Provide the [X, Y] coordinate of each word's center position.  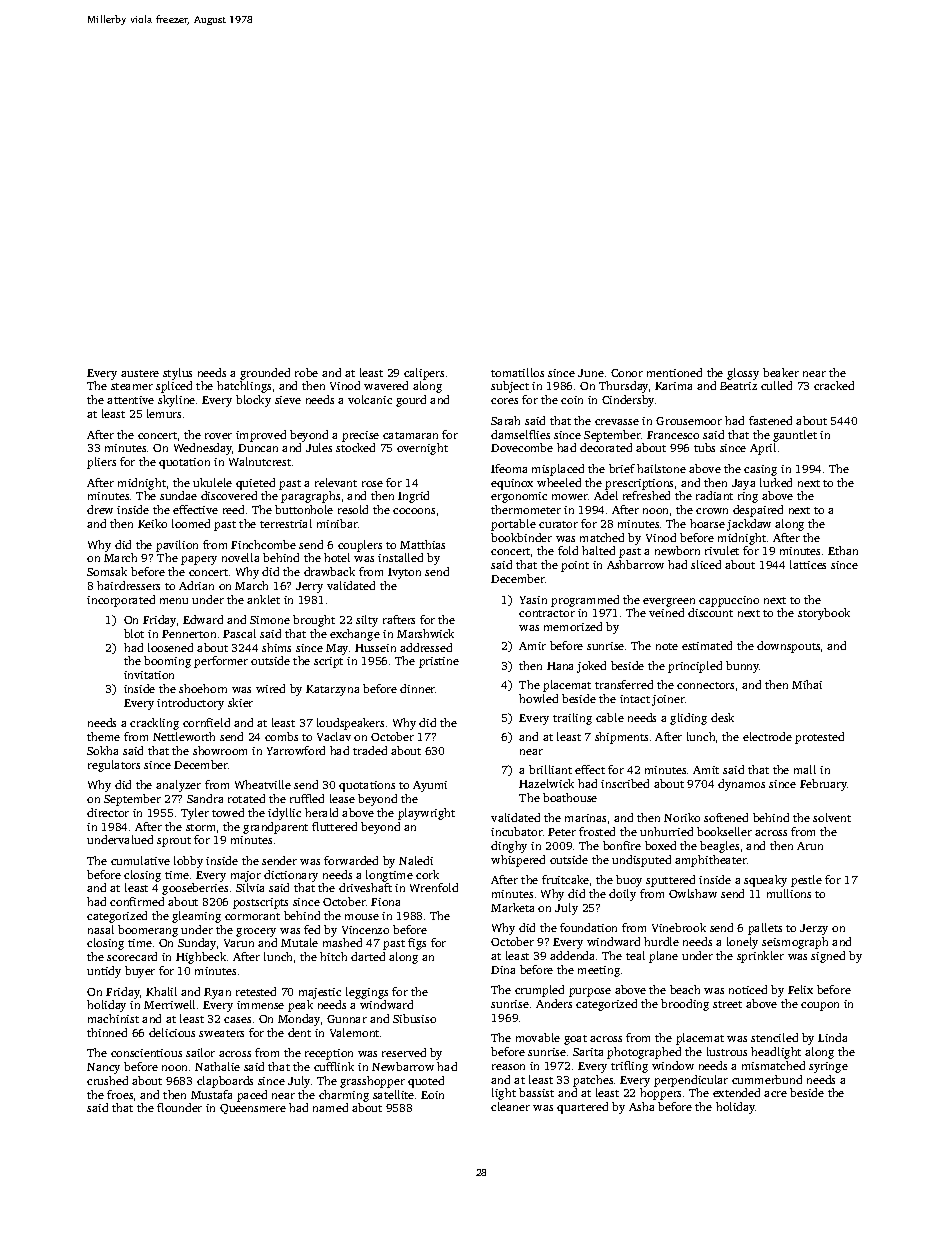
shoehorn [203, 688]
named [330, 1107]
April [763, 449]
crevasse [617, 422]
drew [100, 509]
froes [120, 1094]
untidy [104, 972]
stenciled [774, 1037]
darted [368, 956]
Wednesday [203, 449]
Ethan [843, 550]
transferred [624, 684]
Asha [641, 1106]
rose [372, 484]
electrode [767, 736]
